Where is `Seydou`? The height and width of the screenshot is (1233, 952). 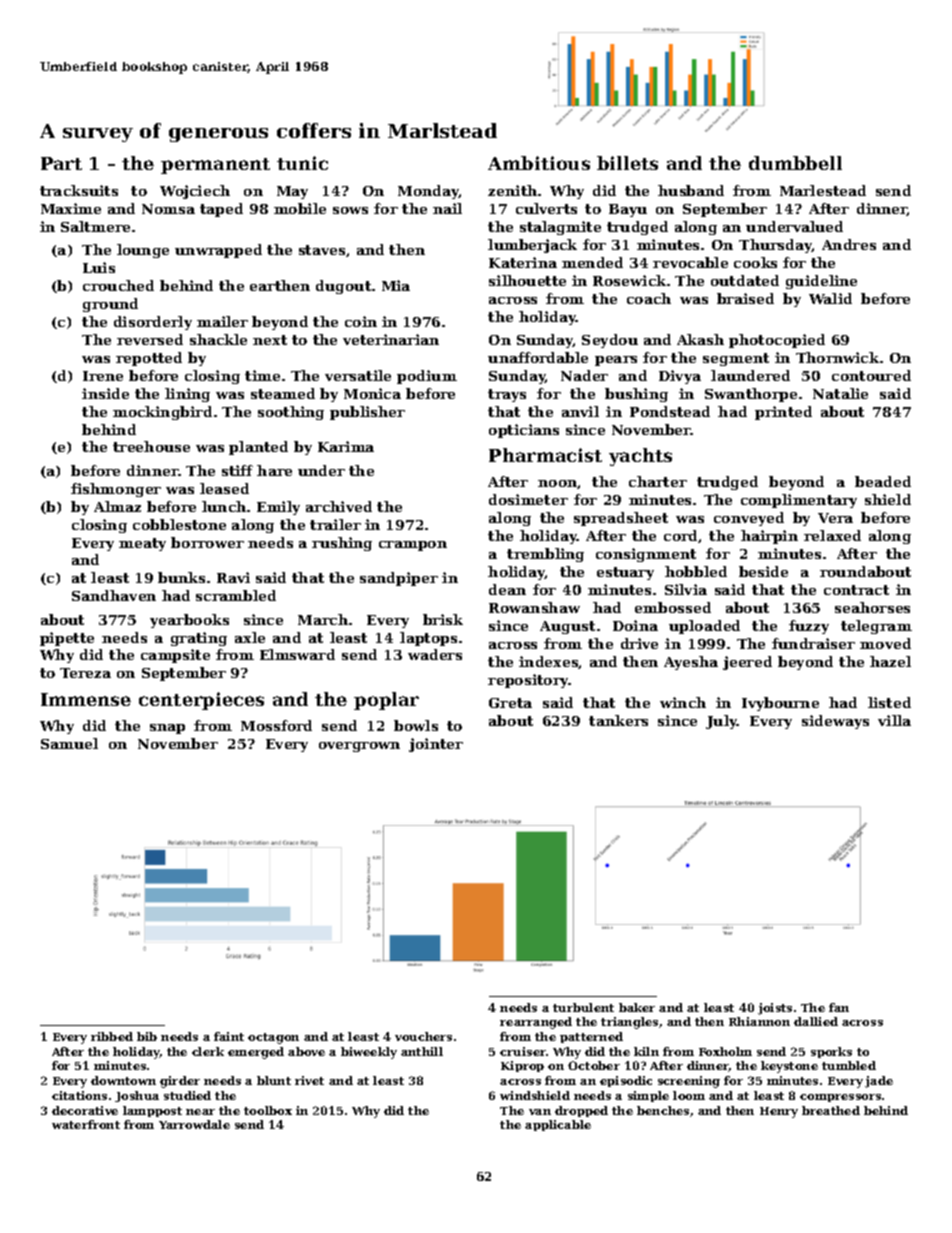 Seydou is located at coordinates (610, 341).
